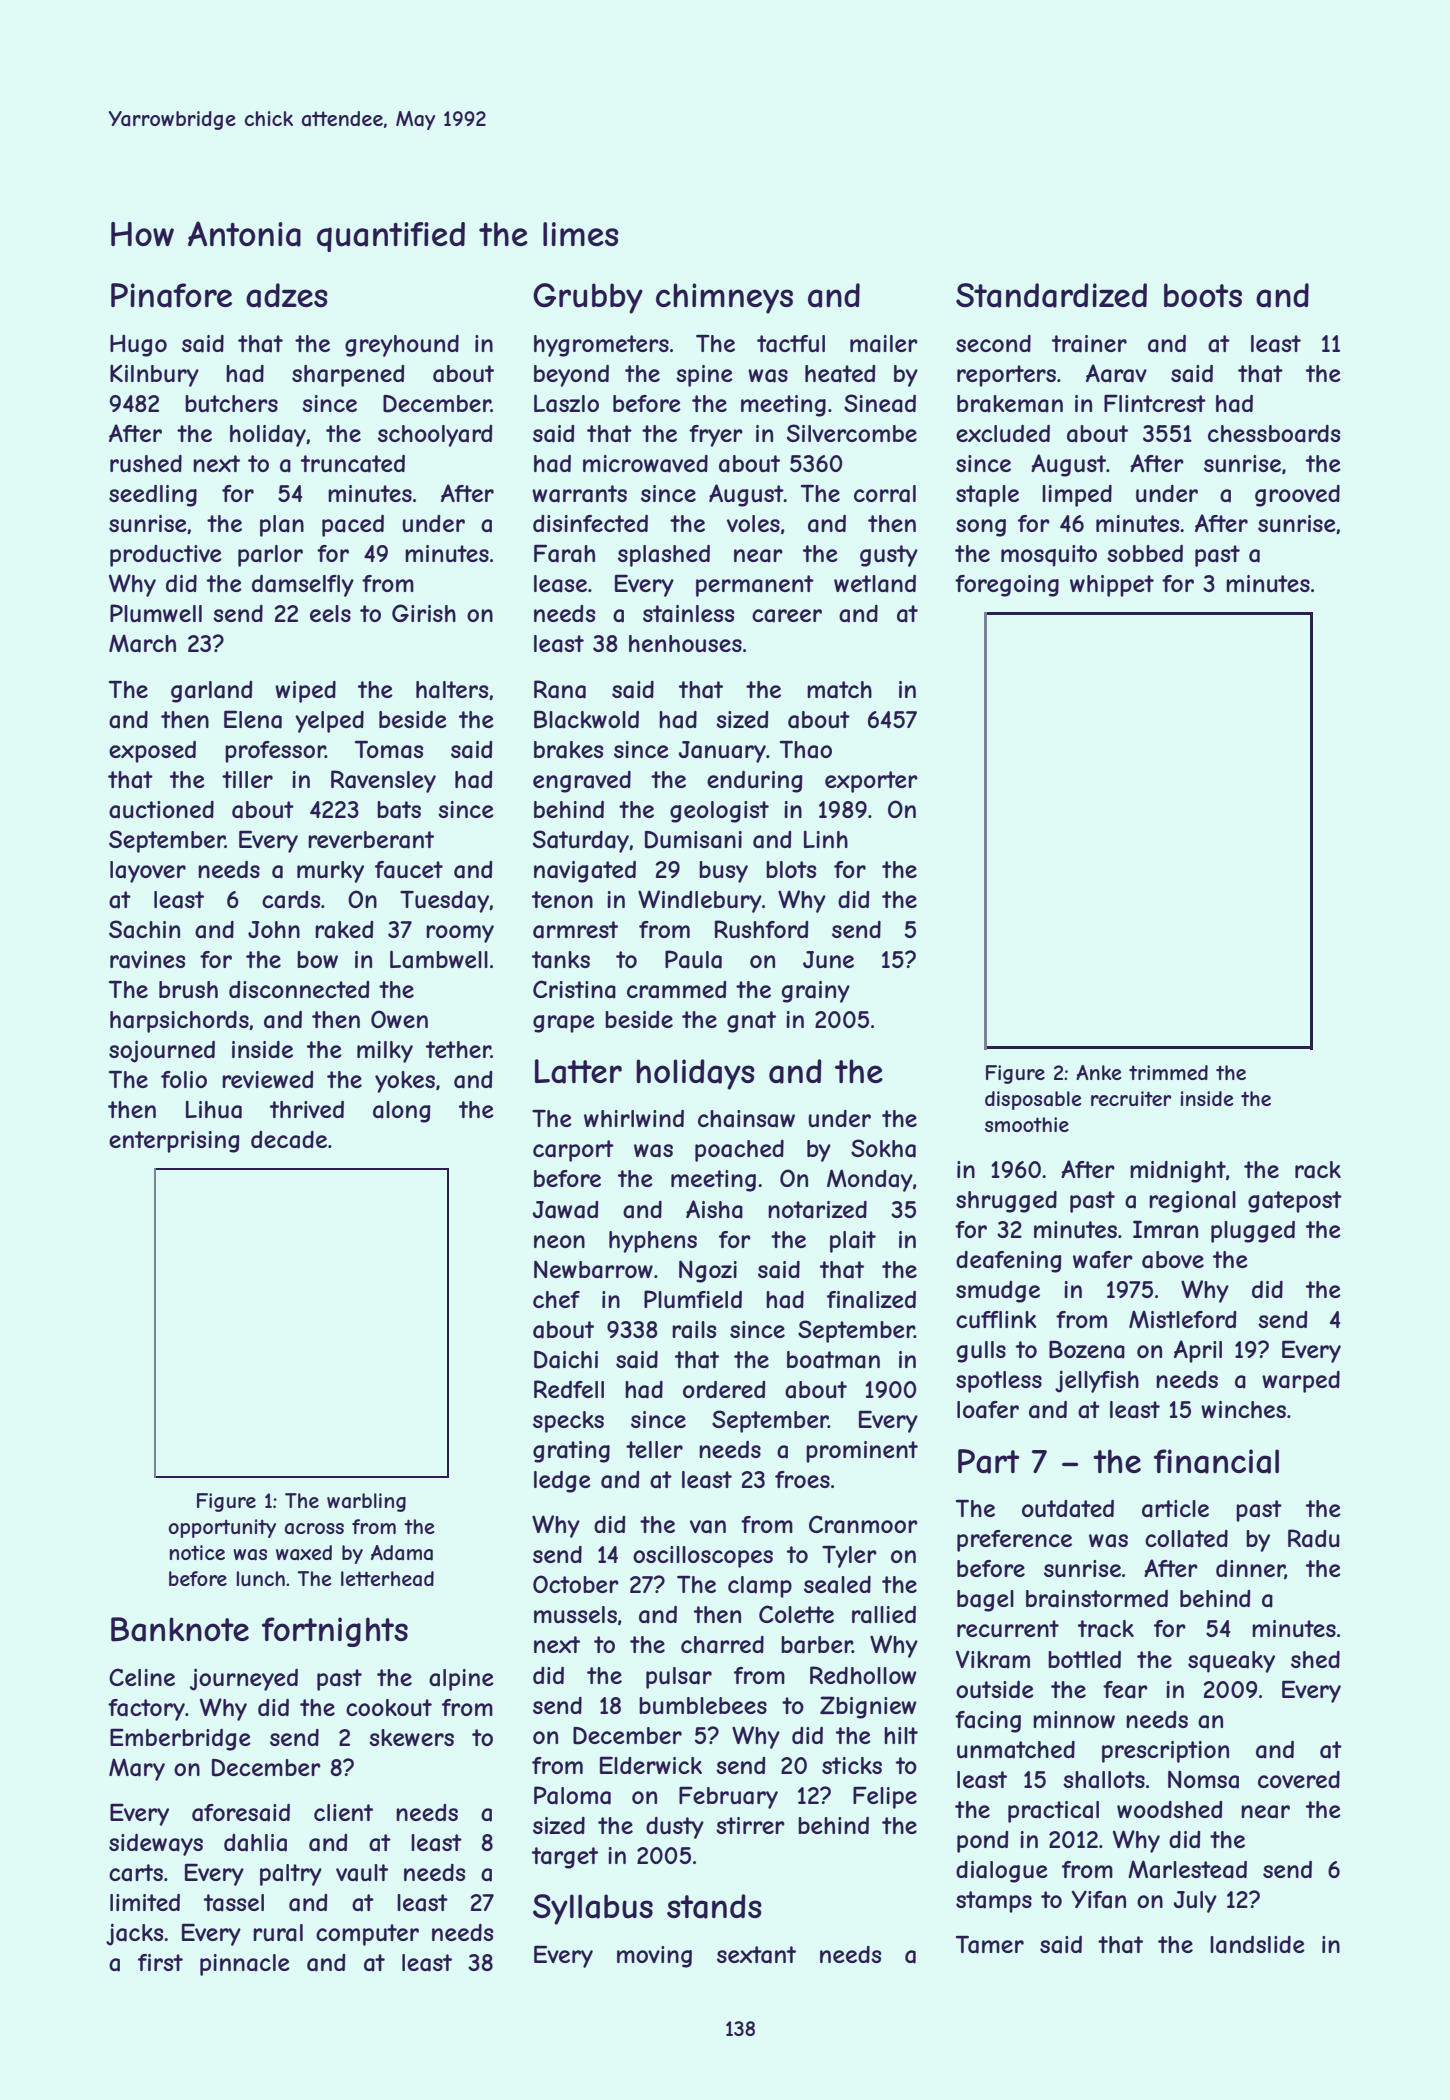 Image resolution: width=1450 pixels, height=2100 pixels. I want to click on adzes, so click(287, 295).
